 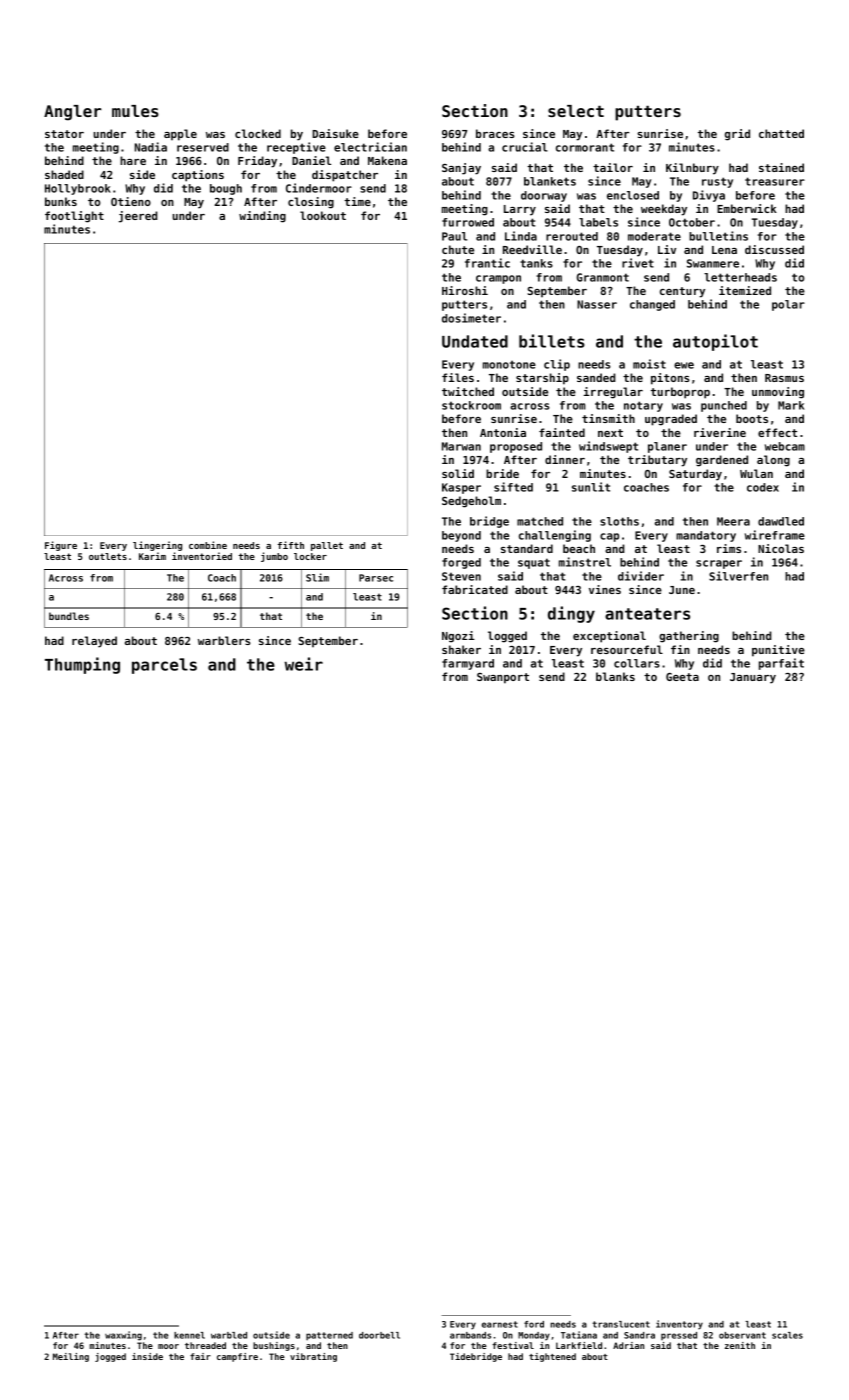 What do you see at coordinates (641, 576) in the document?
I see `divider` at bounding box center [641, 576].
